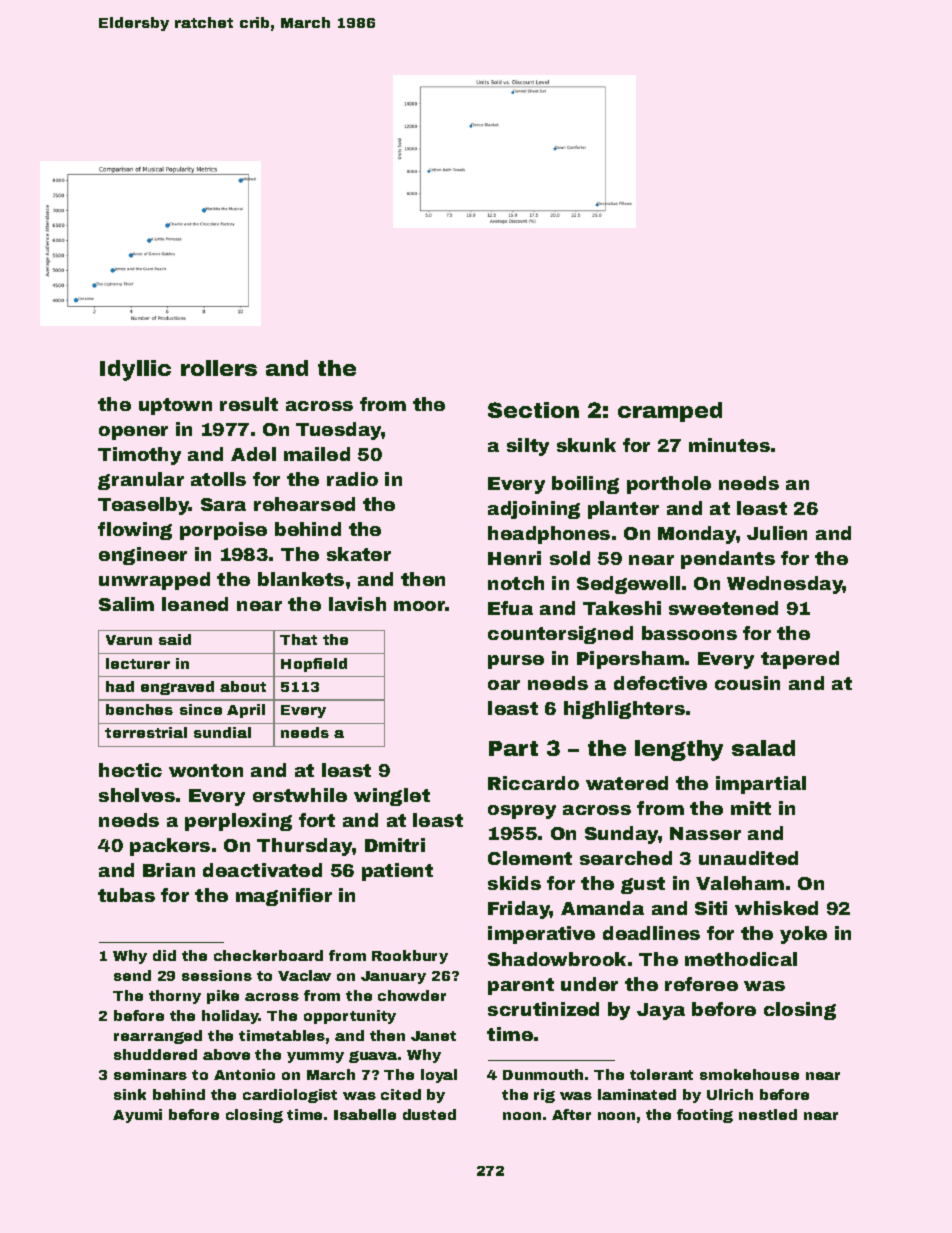  What do you see at coordinates (352, 479) in the screenshot?
I see `radio` at bounding box center [352, 479].
